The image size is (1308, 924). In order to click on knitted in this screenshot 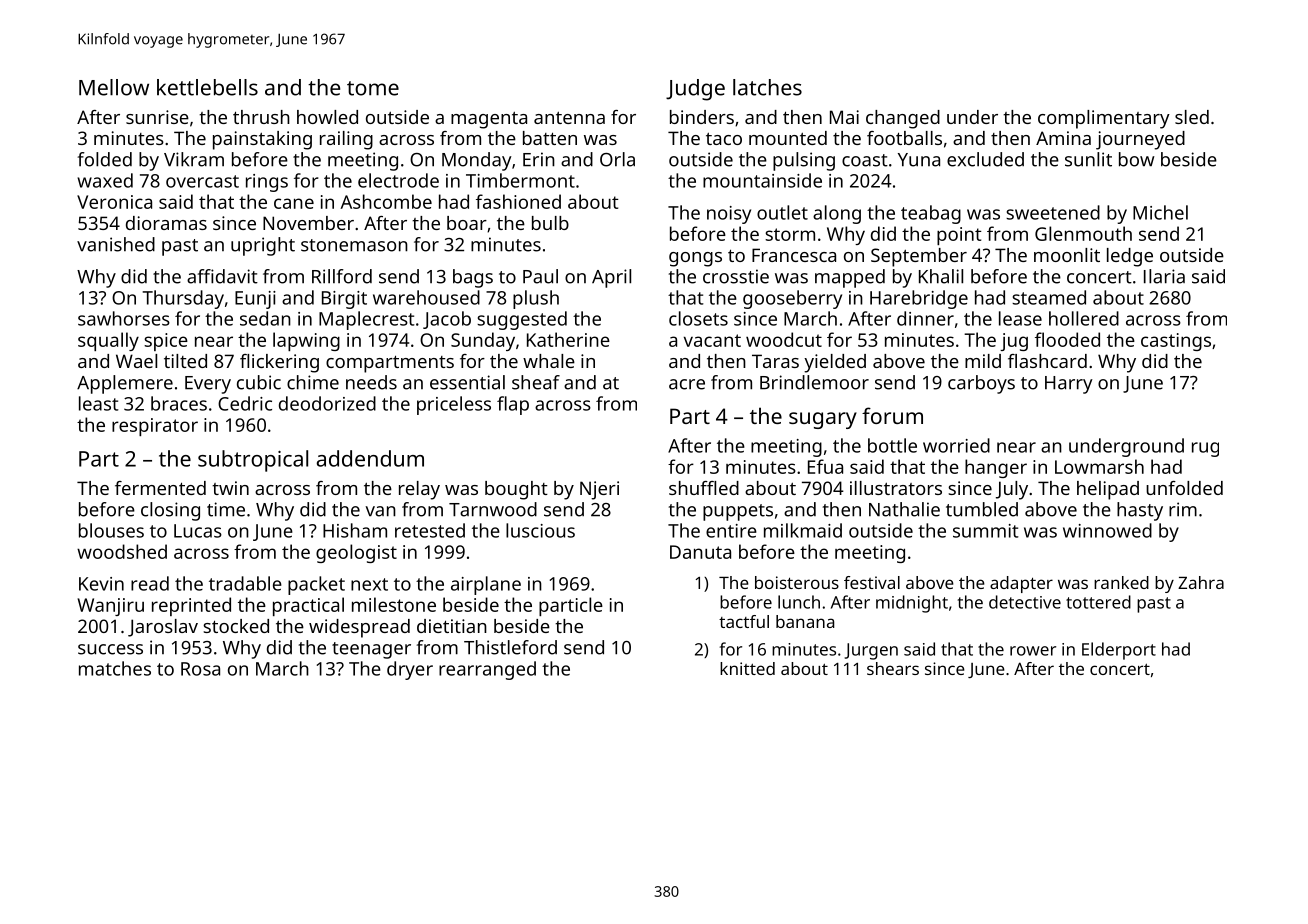, I will do `click(747, 668)`.
